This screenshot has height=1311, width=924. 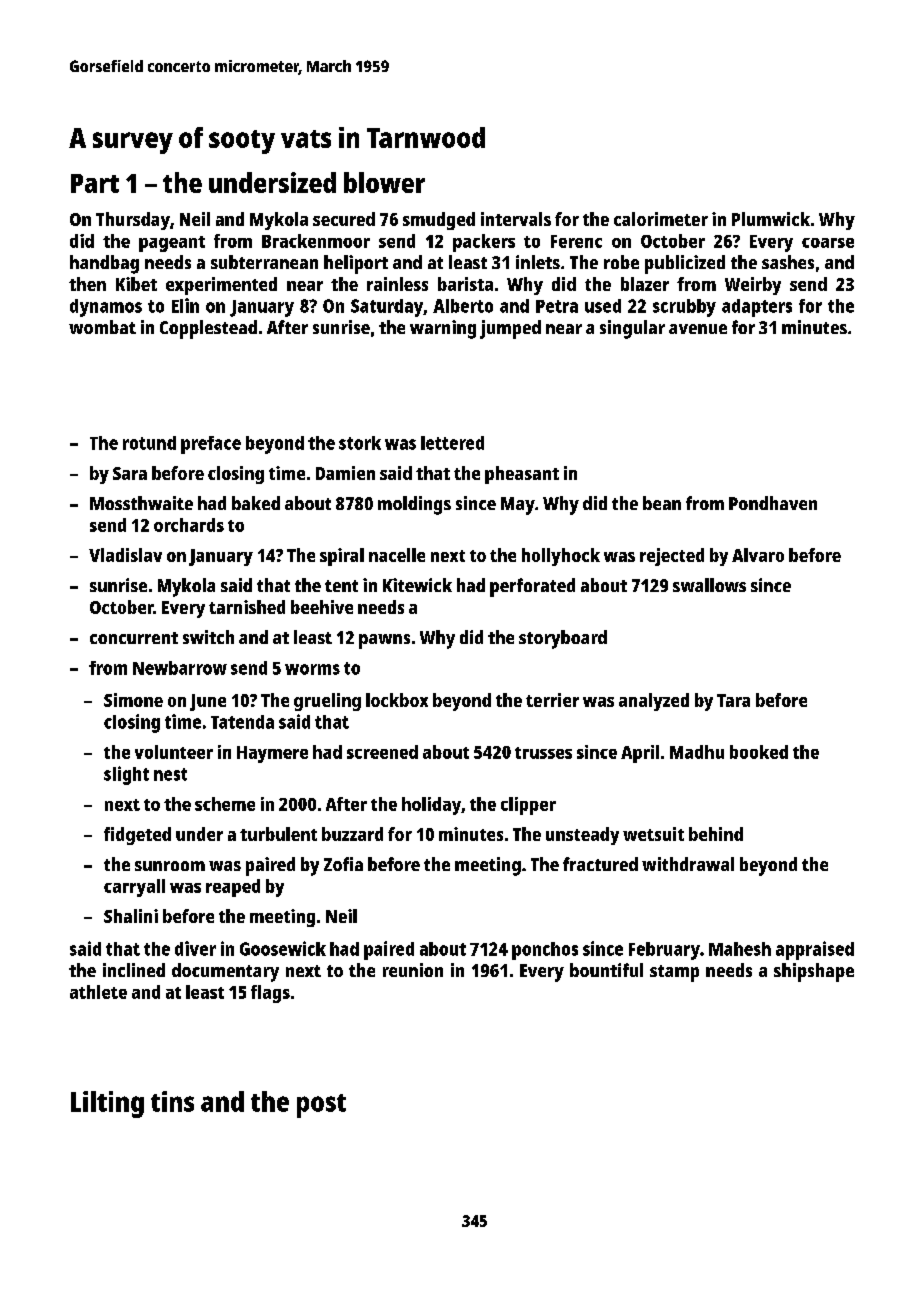 I want to click on swallows, so click(x=709, y=585).
